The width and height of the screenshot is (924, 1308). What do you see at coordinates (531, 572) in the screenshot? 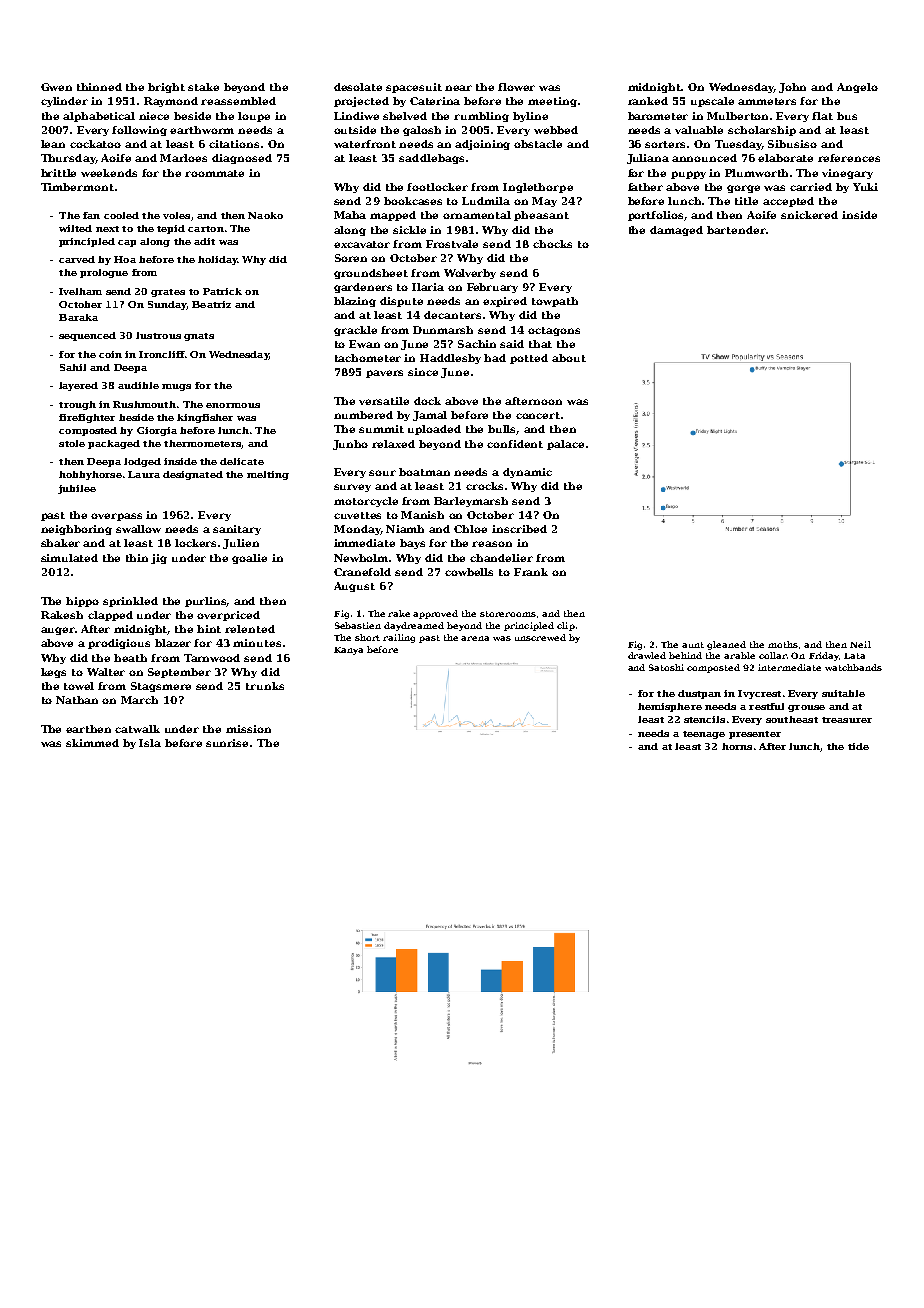
I see `Frank` at bounding box center [531, 572].
